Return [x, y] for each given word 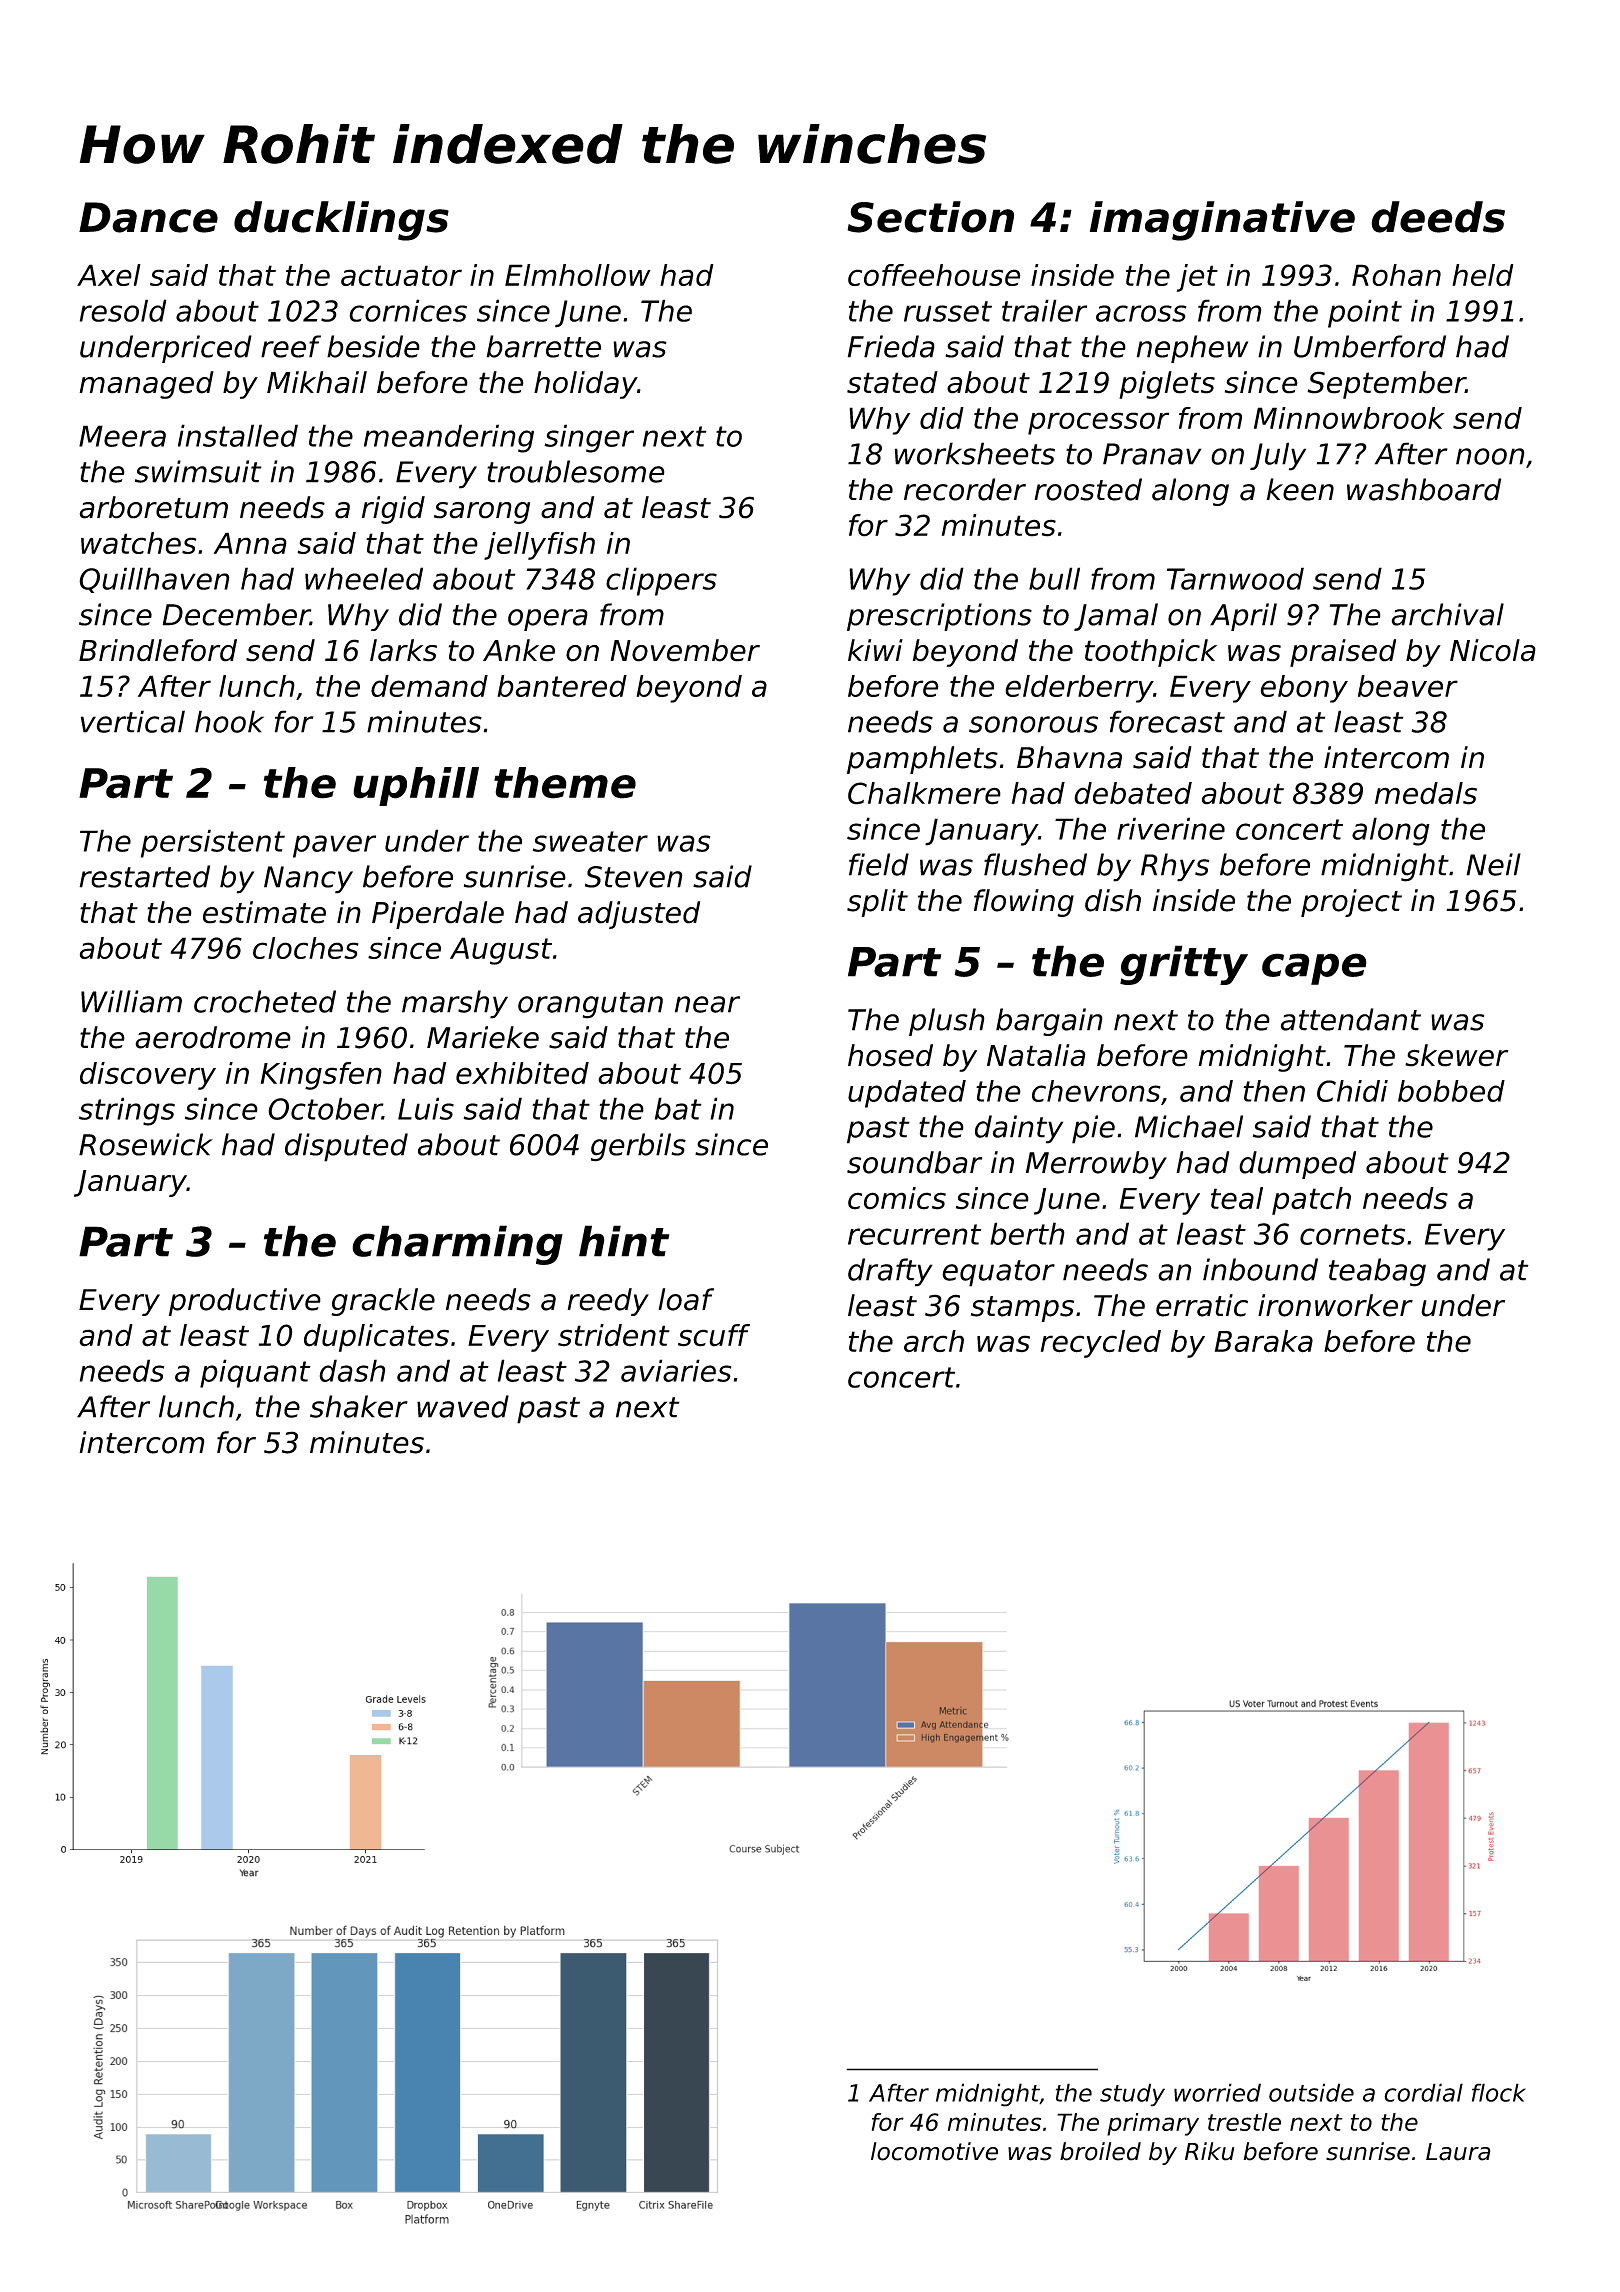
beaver [1408, 686]
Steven [634, 877]
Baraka [1264, 1341]
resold [123, 310]
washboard [1424, 489]
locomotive [934, 2151]
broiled [1100, 2151]
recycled [1101, 1344]
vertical [133, 721]
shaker [359, 1406]
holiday [585, 385]
